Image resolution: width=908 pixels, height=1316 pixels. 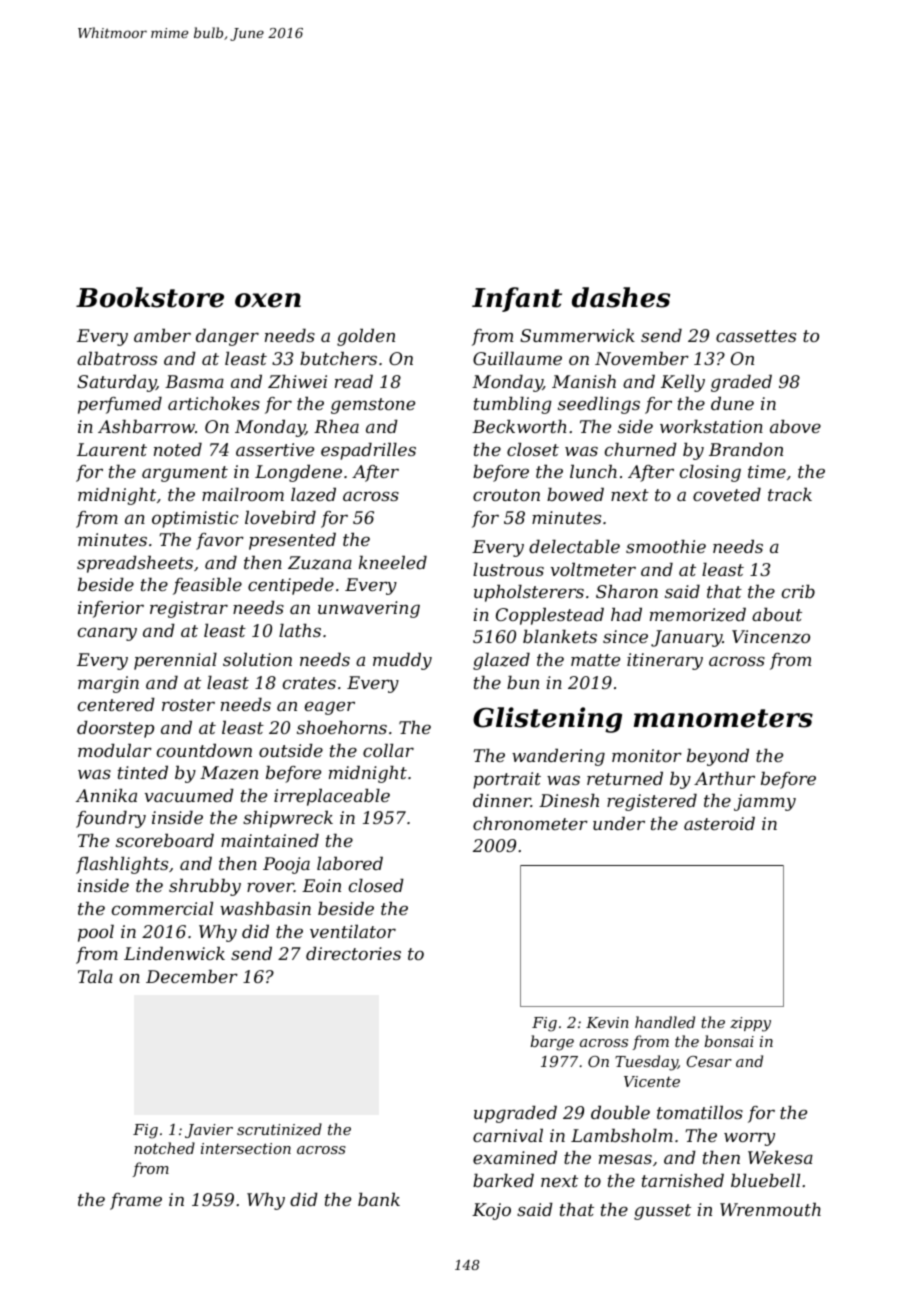 What do you see at coordinates (164, 1148) in the screenshot?
I see `notched` at bounding box center [164, 1148].
